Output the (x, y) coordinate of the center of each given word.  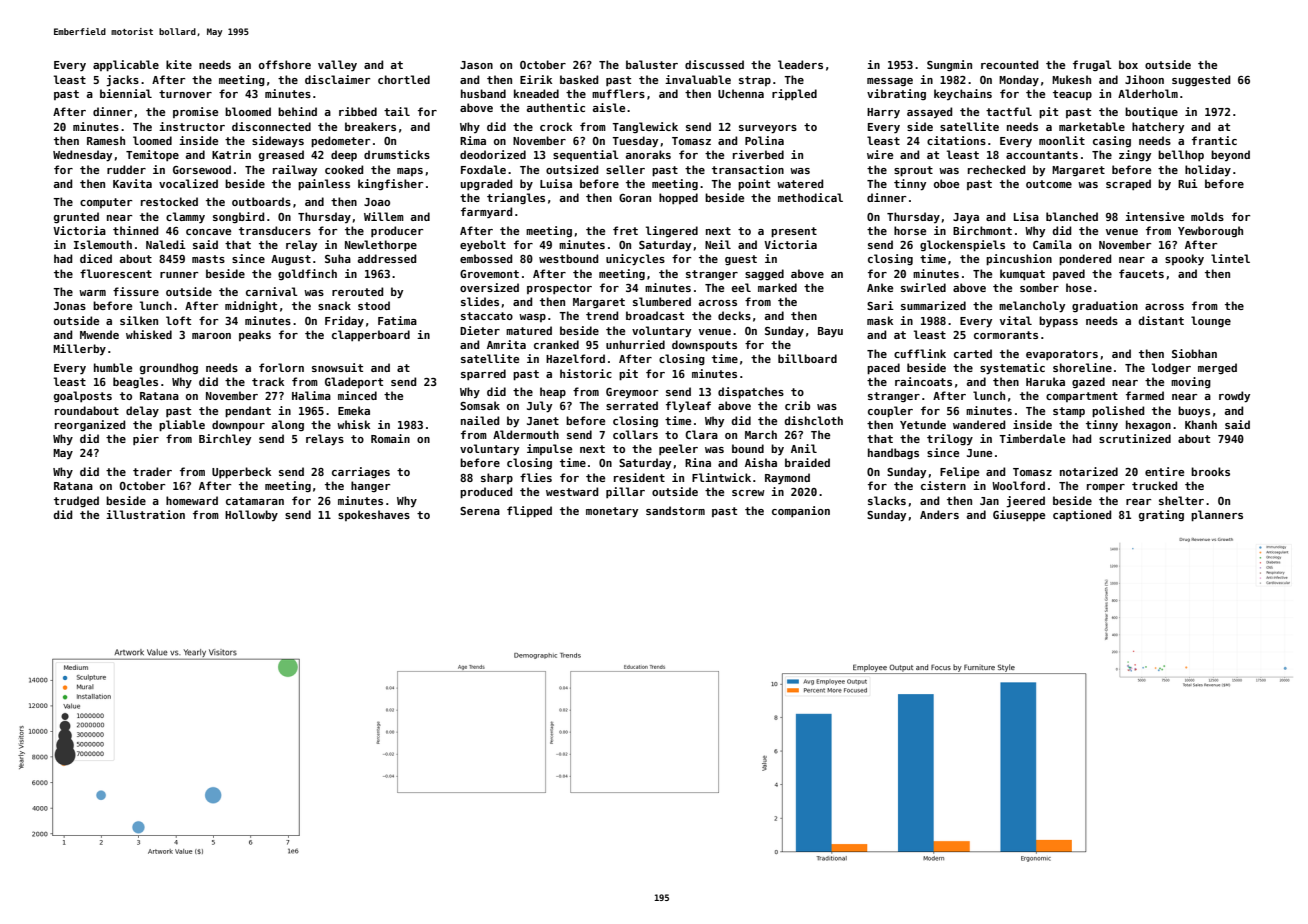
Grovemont (489, 274)
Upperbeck (241, 472)
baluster (652, 64)
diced (96, 258)
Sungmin (949, 65)
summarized (933, 305)
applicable (126, 65)
